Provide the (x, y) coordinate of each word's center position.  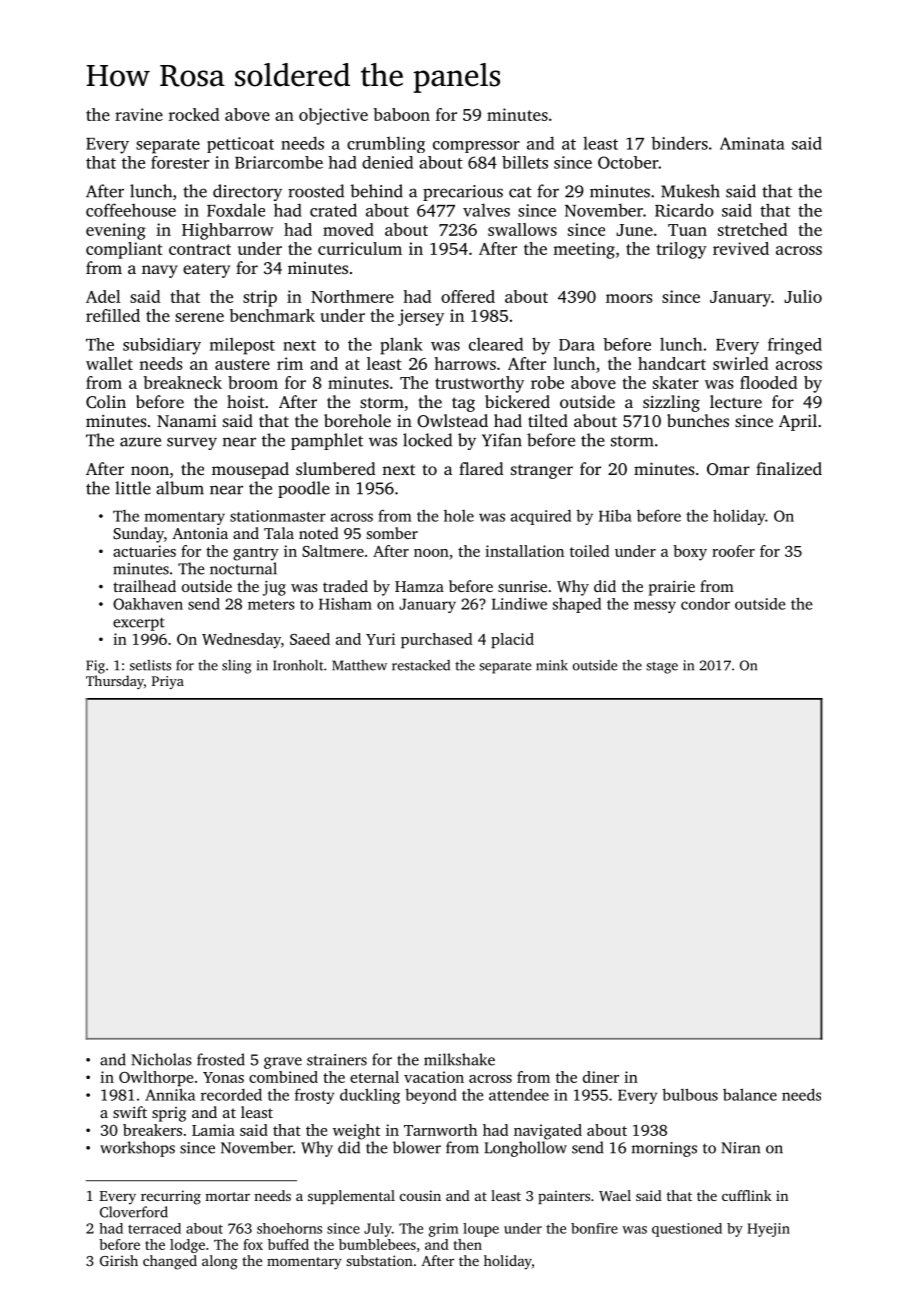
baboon (402, 114)
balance (750, 1094)
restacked (421, 665)
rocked (194, 114)
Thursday (115, 682)
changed (170, 1262)
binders (679, 143)
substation (379, 1260)
